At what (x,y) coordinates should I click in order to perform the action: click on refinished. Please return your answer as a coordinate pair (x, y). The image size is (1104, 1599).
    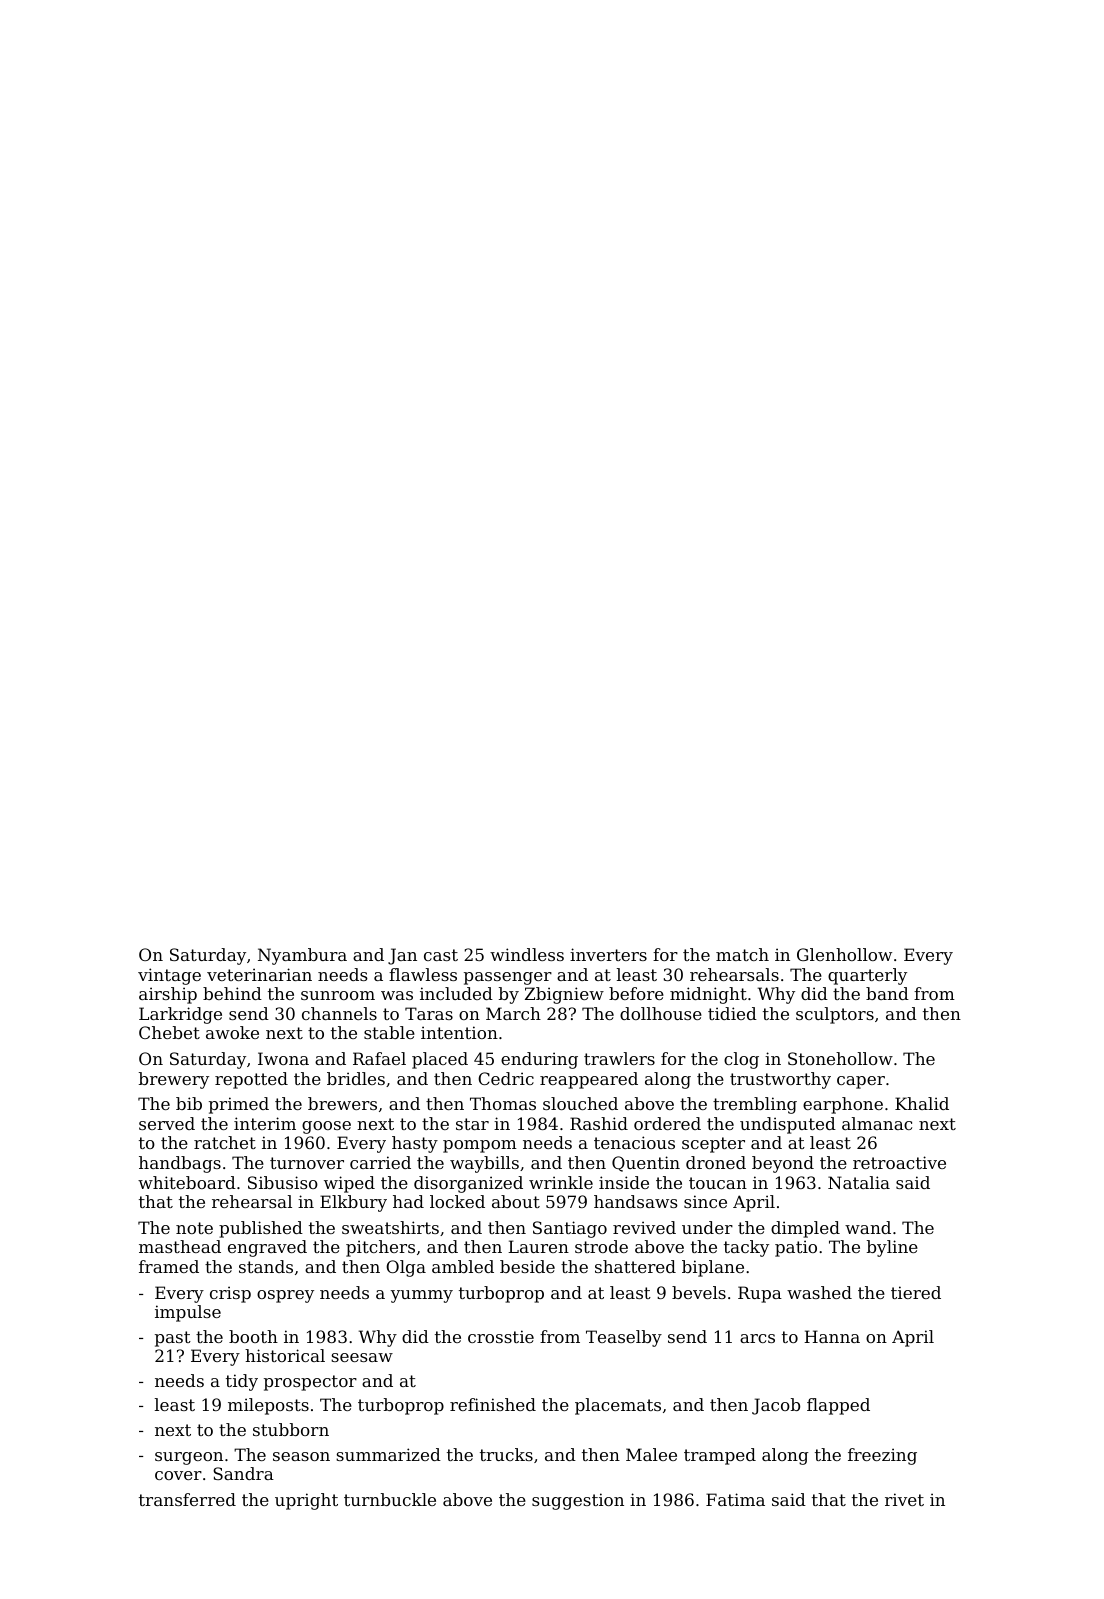
    Looking at the image, I should click on (493, 1404).
